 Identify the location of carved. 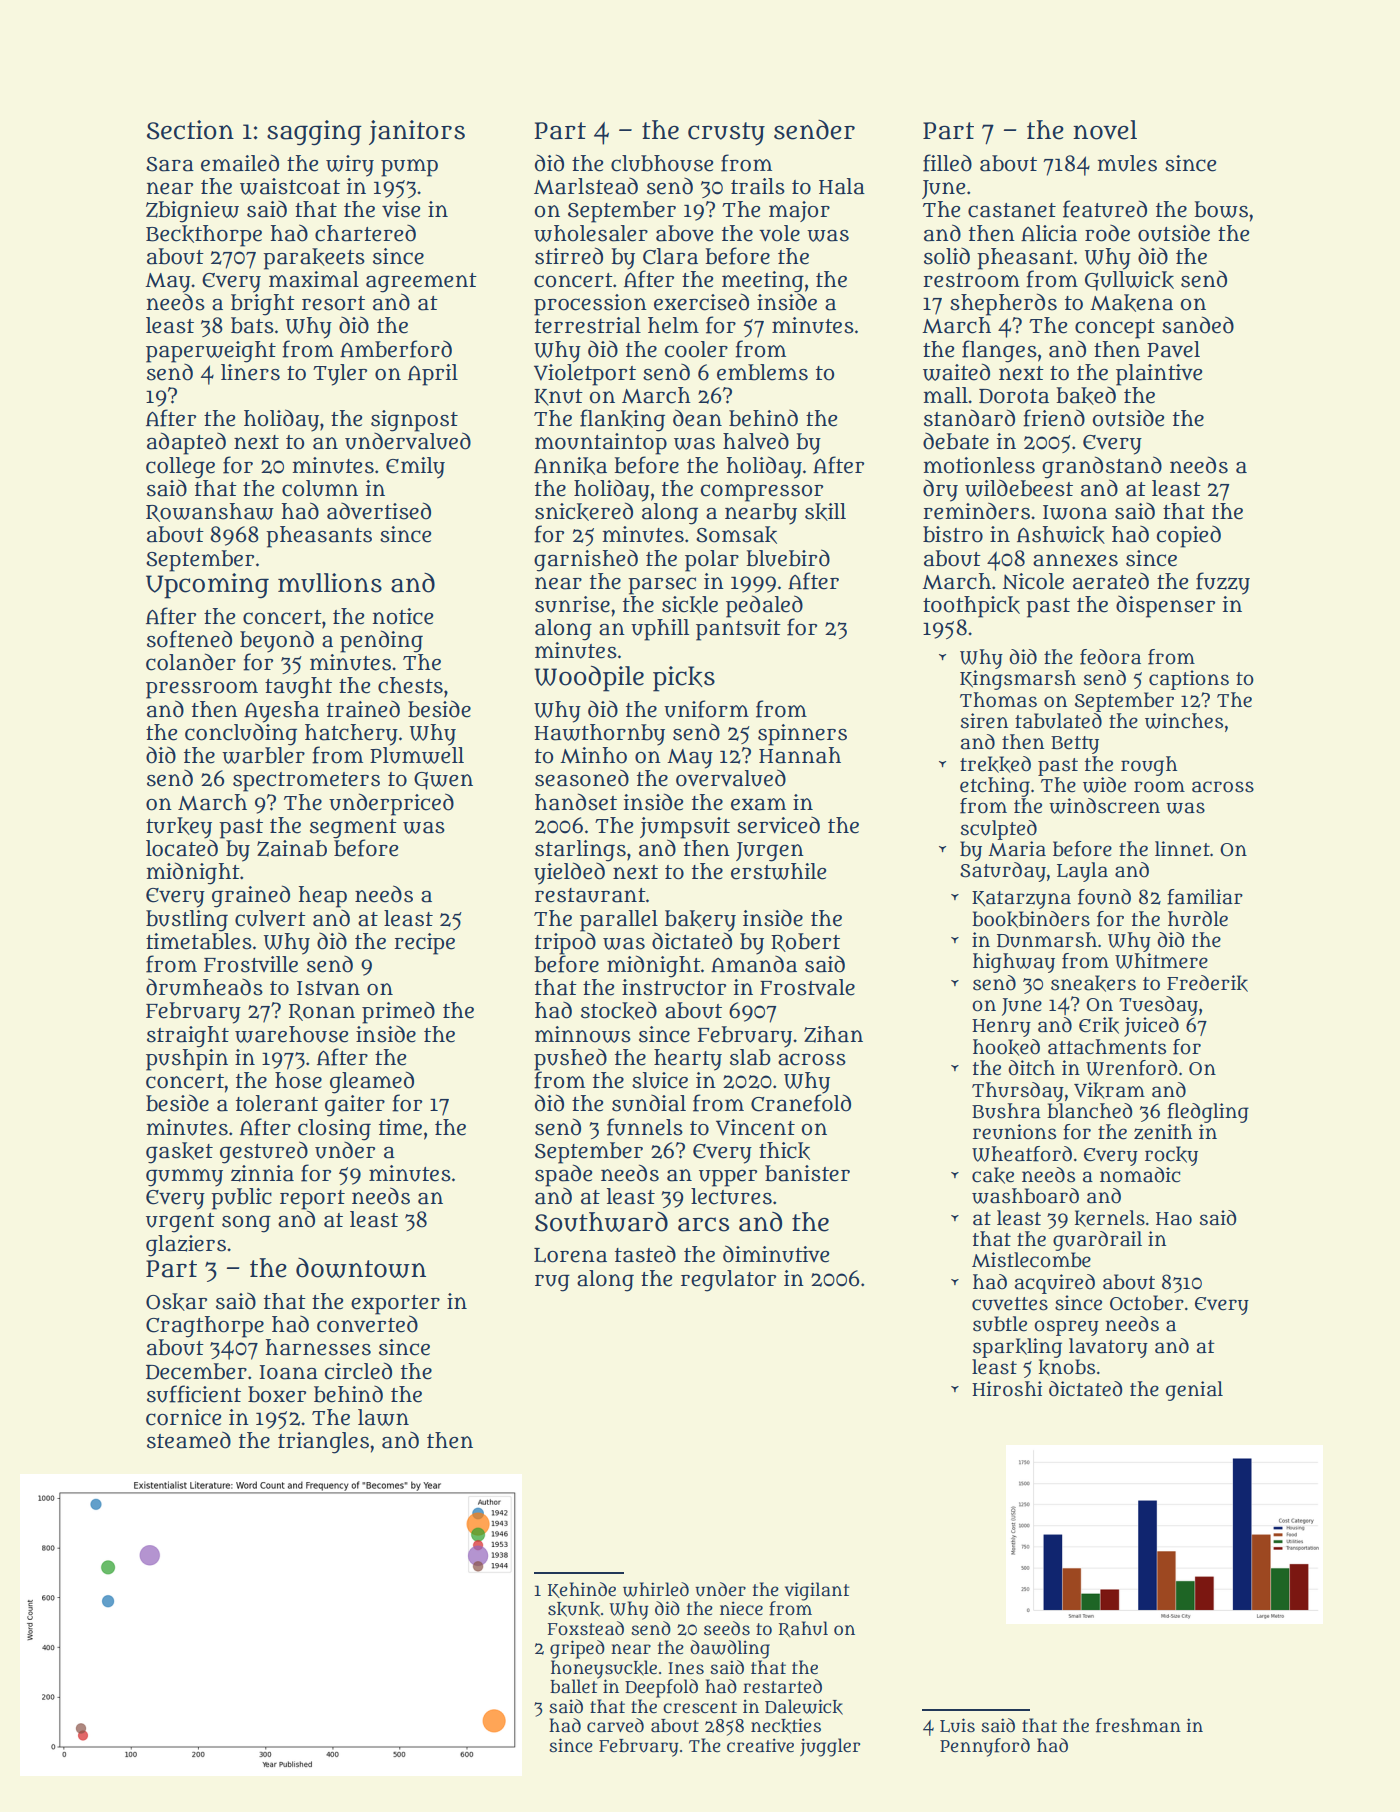
(615, 1725).
